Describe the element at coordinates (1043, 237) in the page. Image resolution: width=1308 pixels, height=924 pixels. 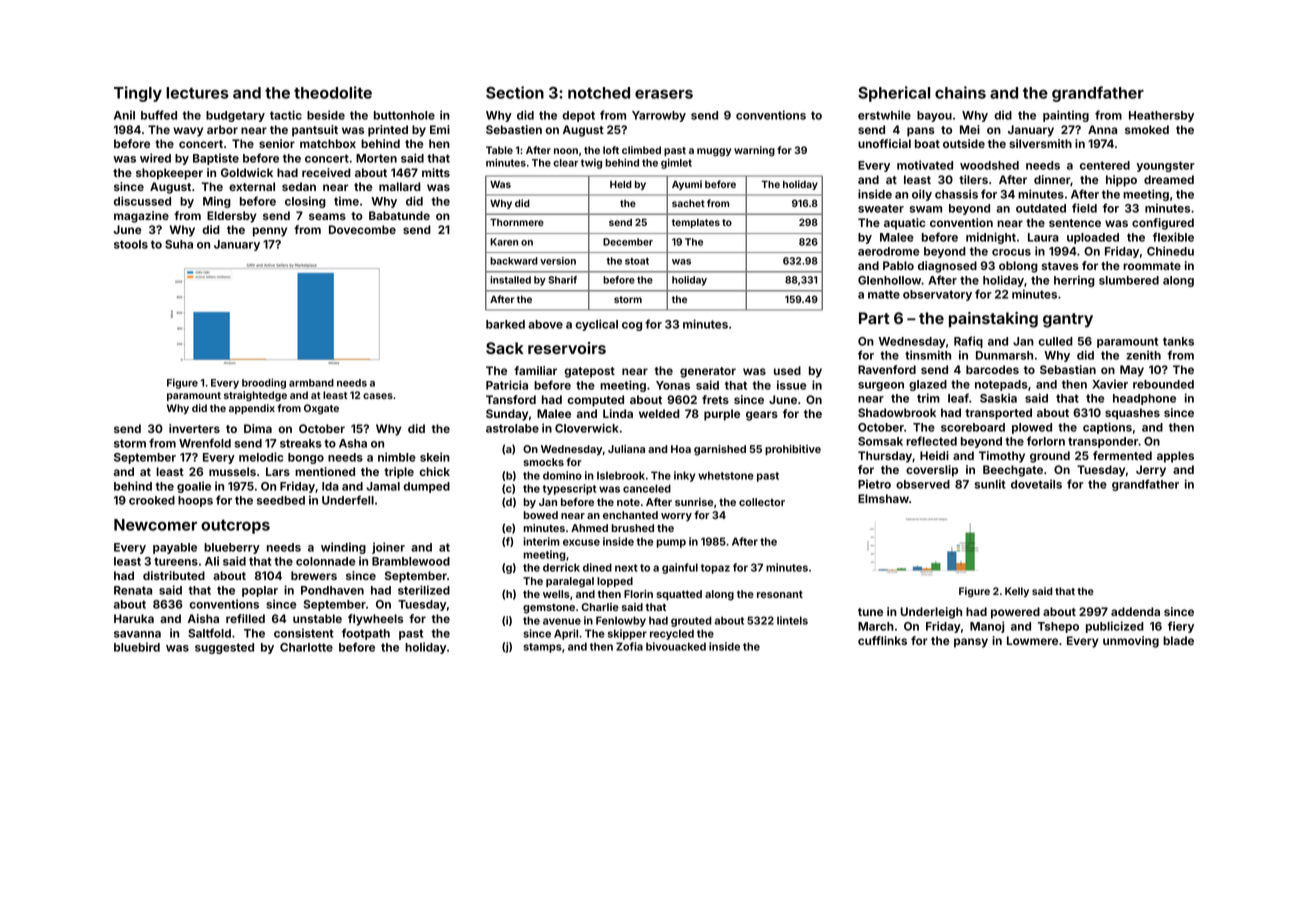
I see `Laura` at that location.
